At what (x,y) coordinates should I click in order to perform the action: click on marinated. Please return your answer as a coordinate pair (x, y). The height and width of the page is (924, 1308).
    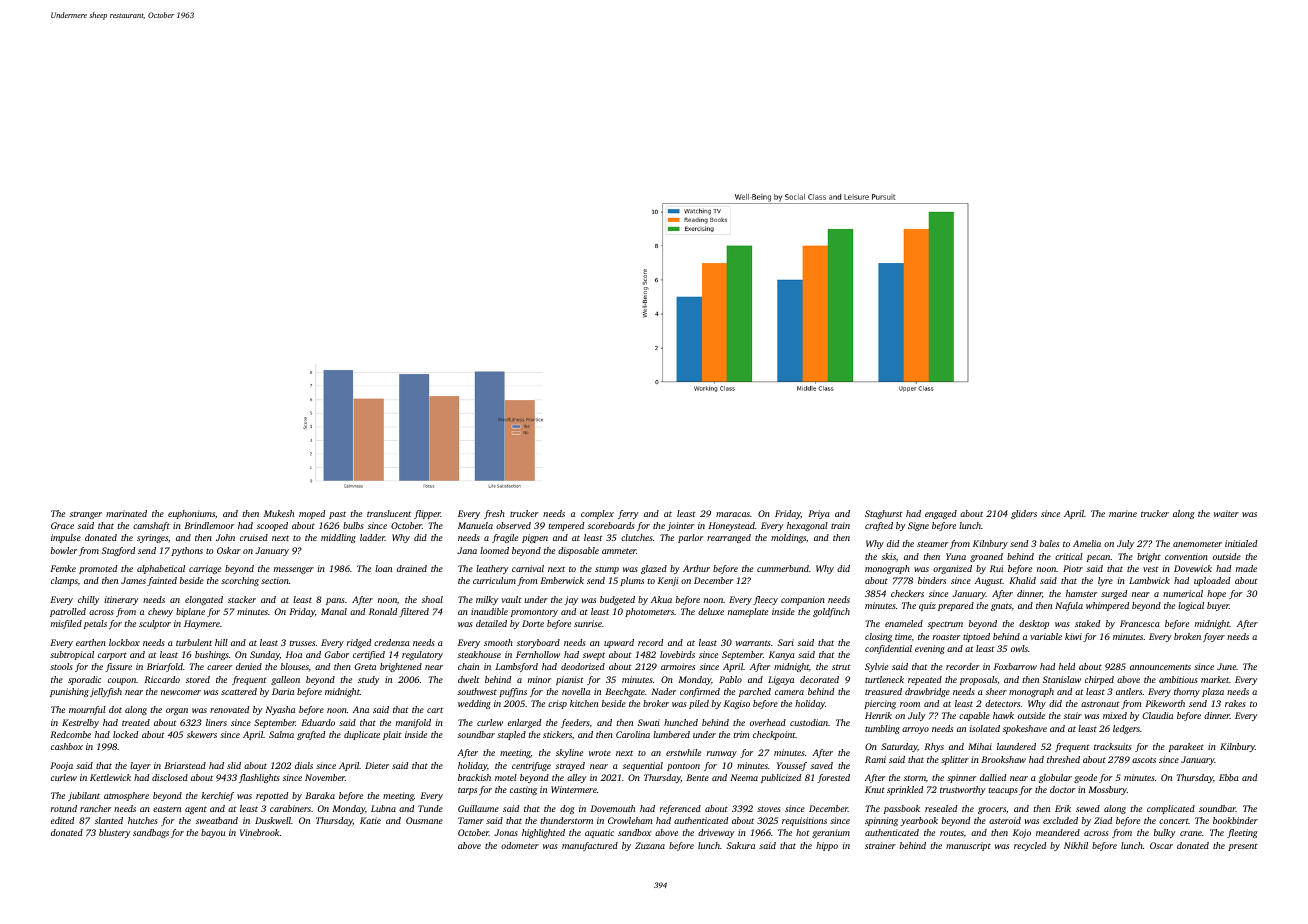
    Looking at the image, I should click on (126, 513).
